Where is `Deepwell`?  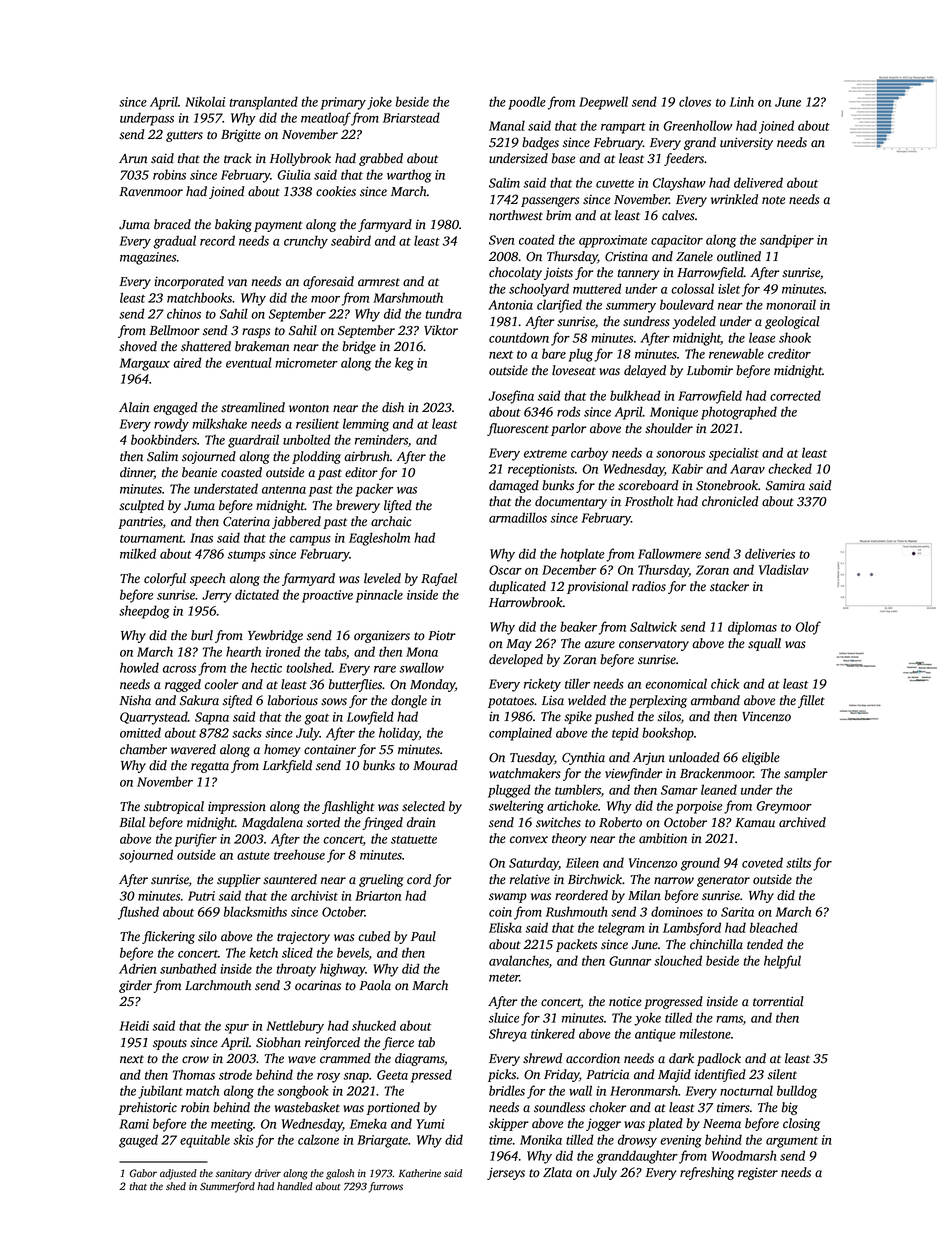 Deepwell is located at coordinates (603, 103).
